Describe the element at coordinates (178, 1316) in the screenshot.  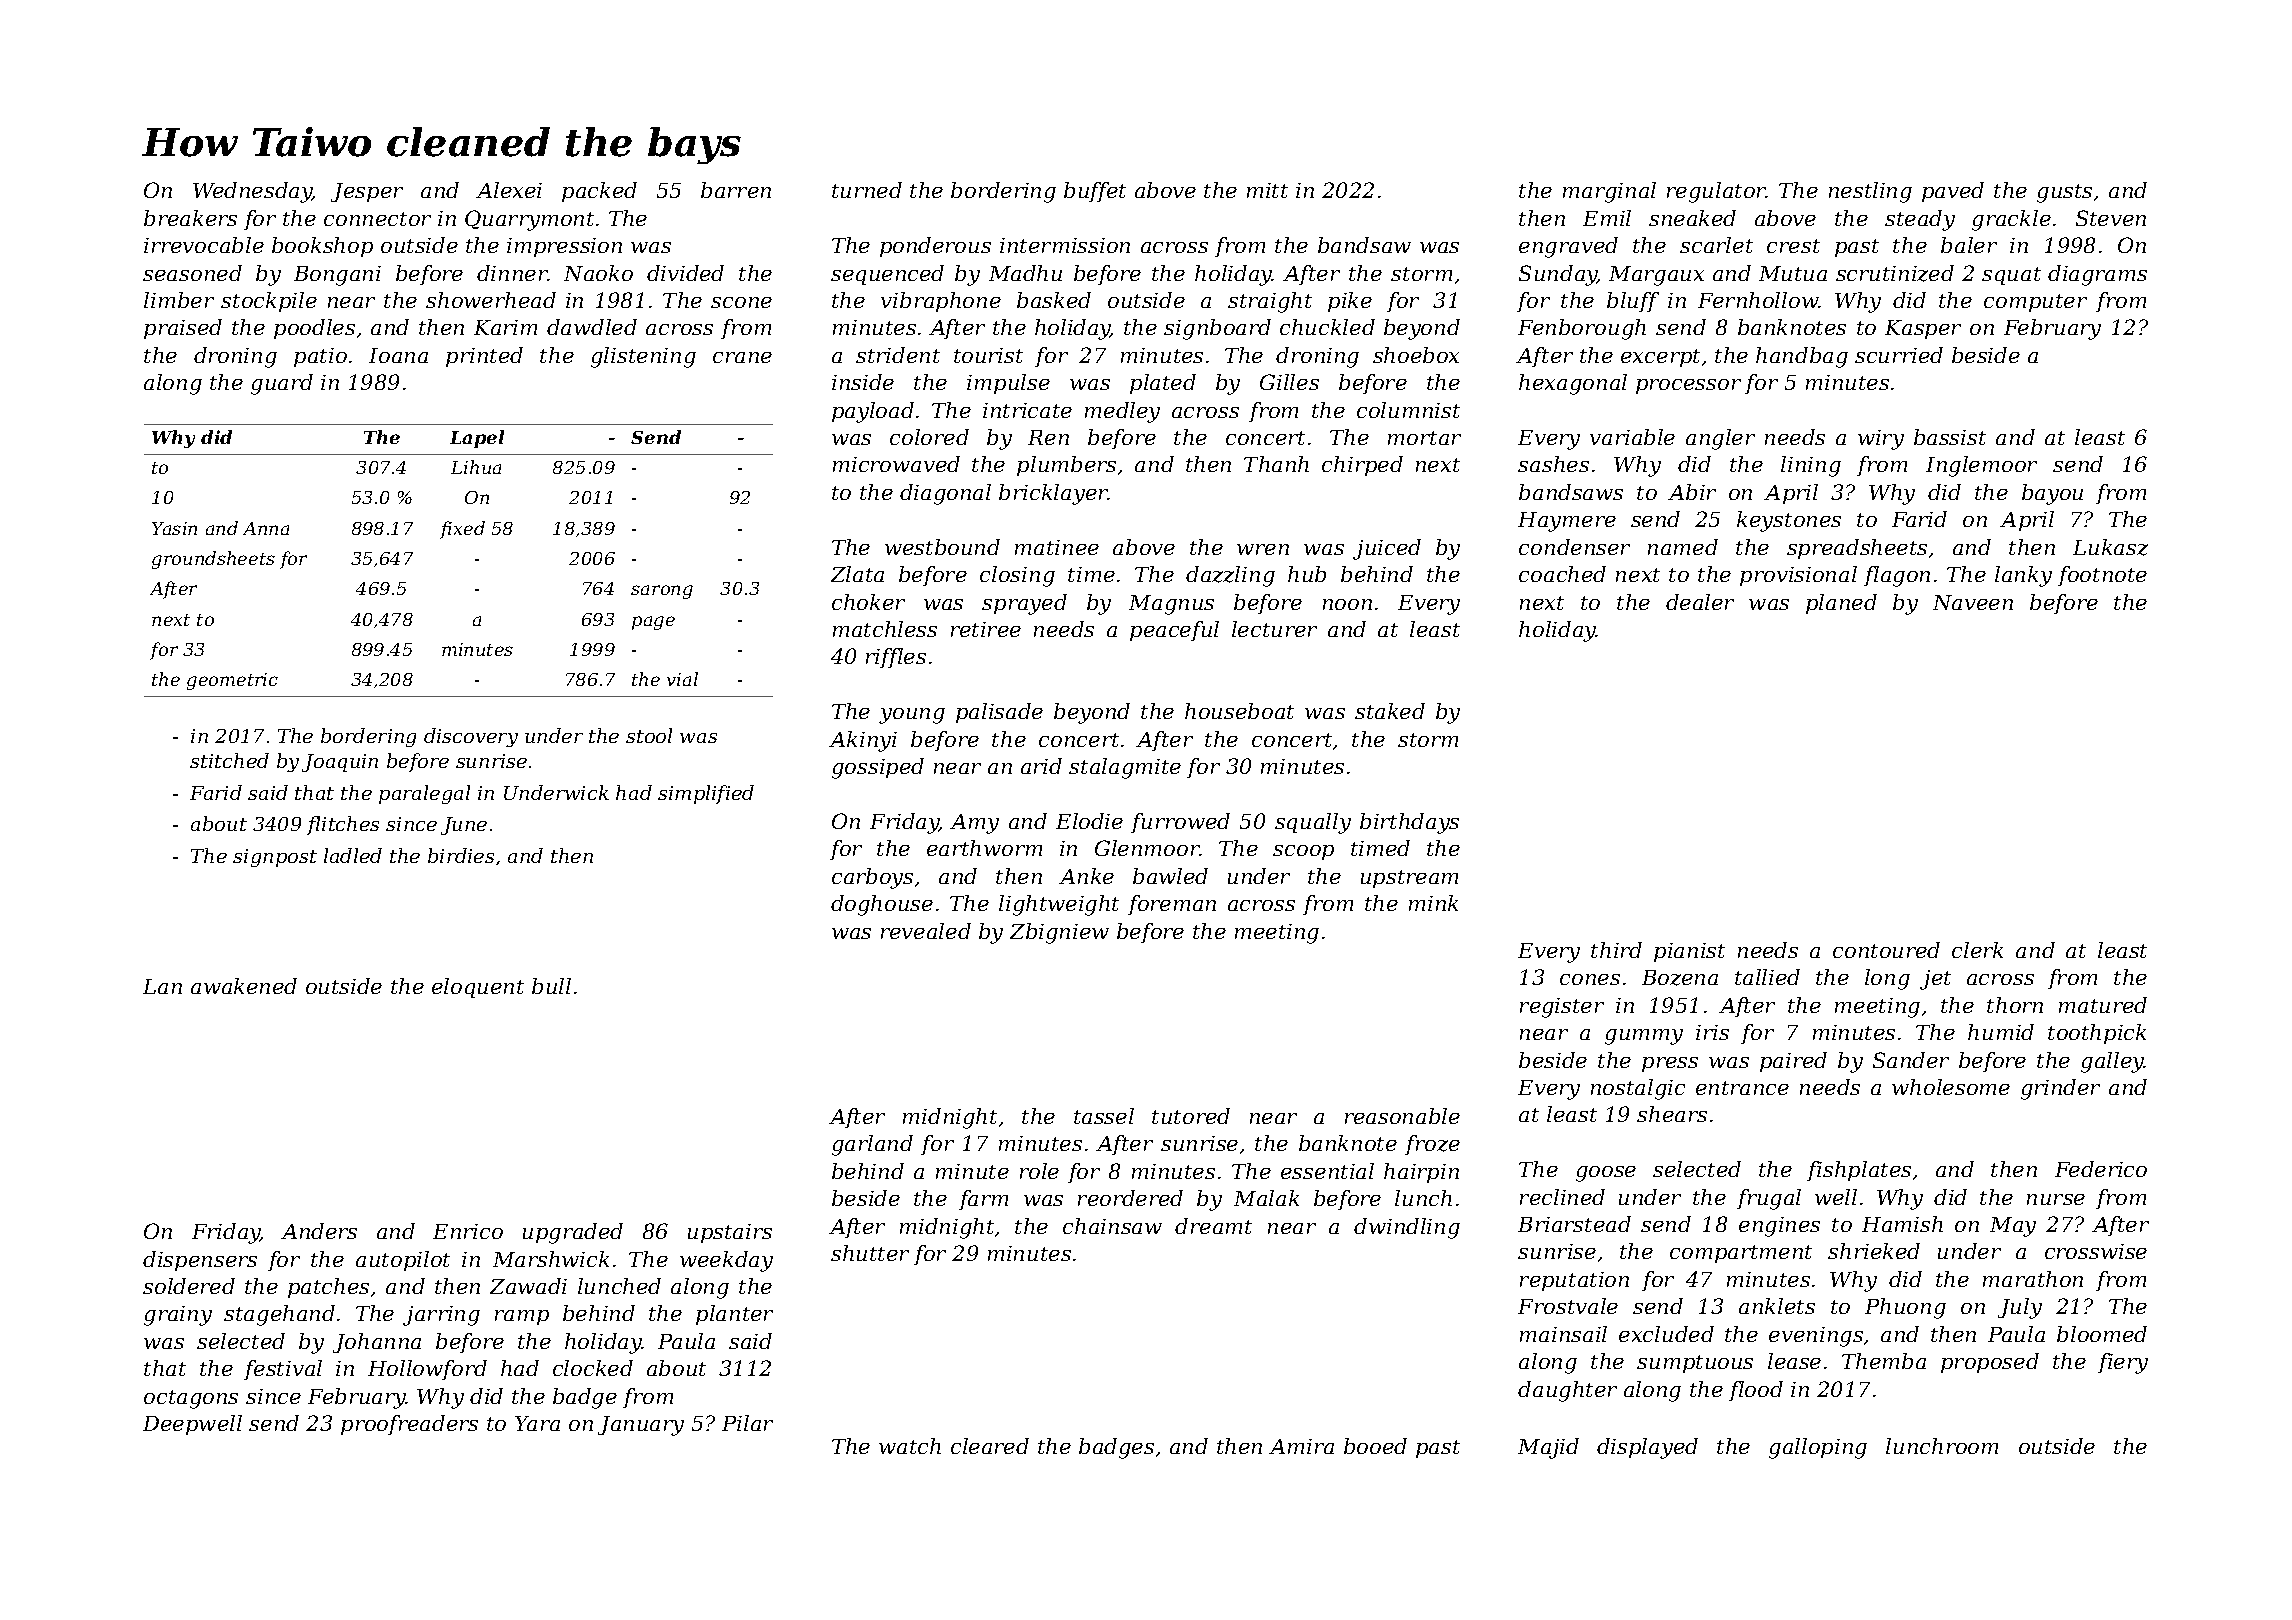
I see `grainy` at that location.
